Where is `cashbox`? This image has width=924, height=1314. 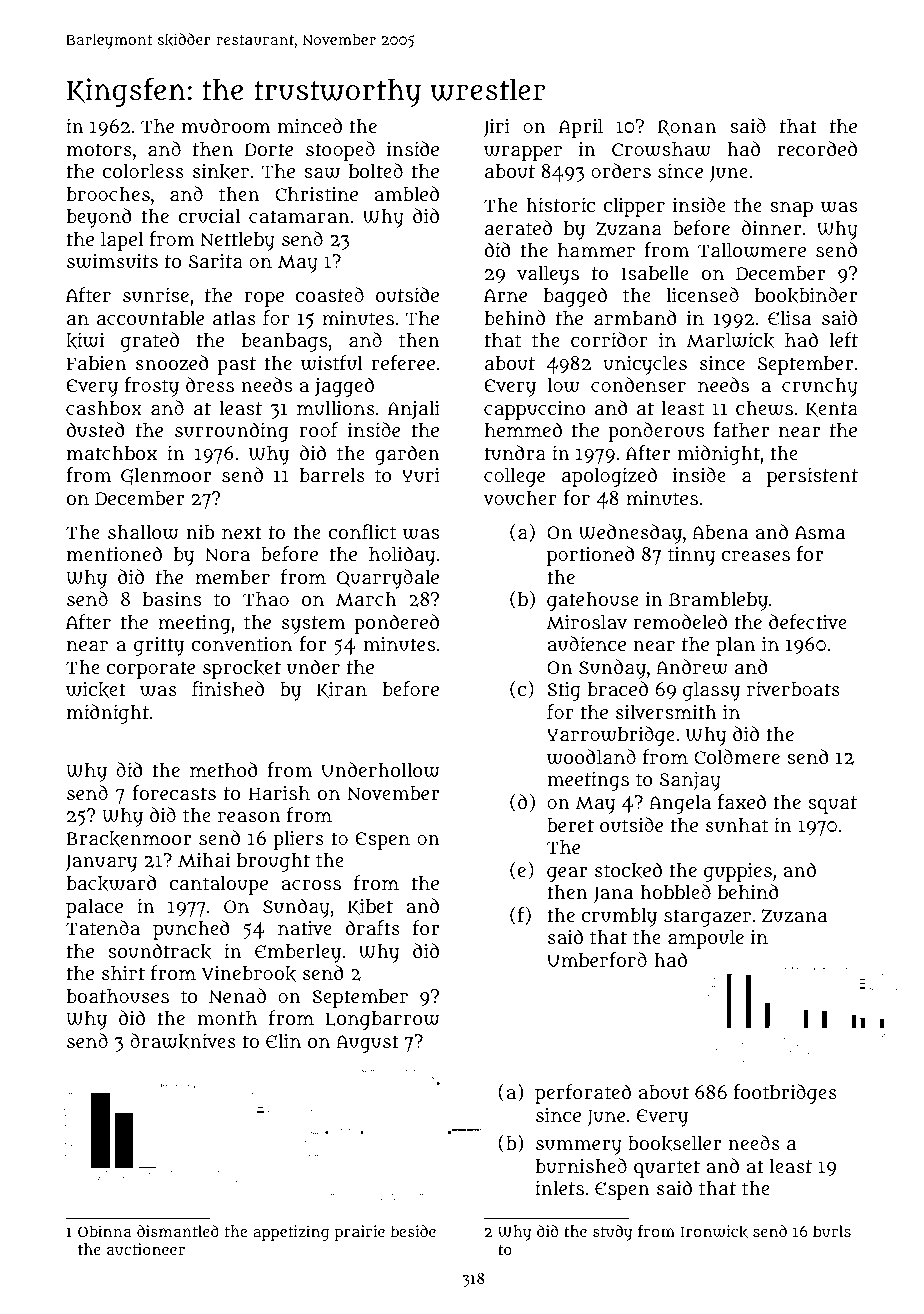 cashbox is located at coordinates (104, 408).
